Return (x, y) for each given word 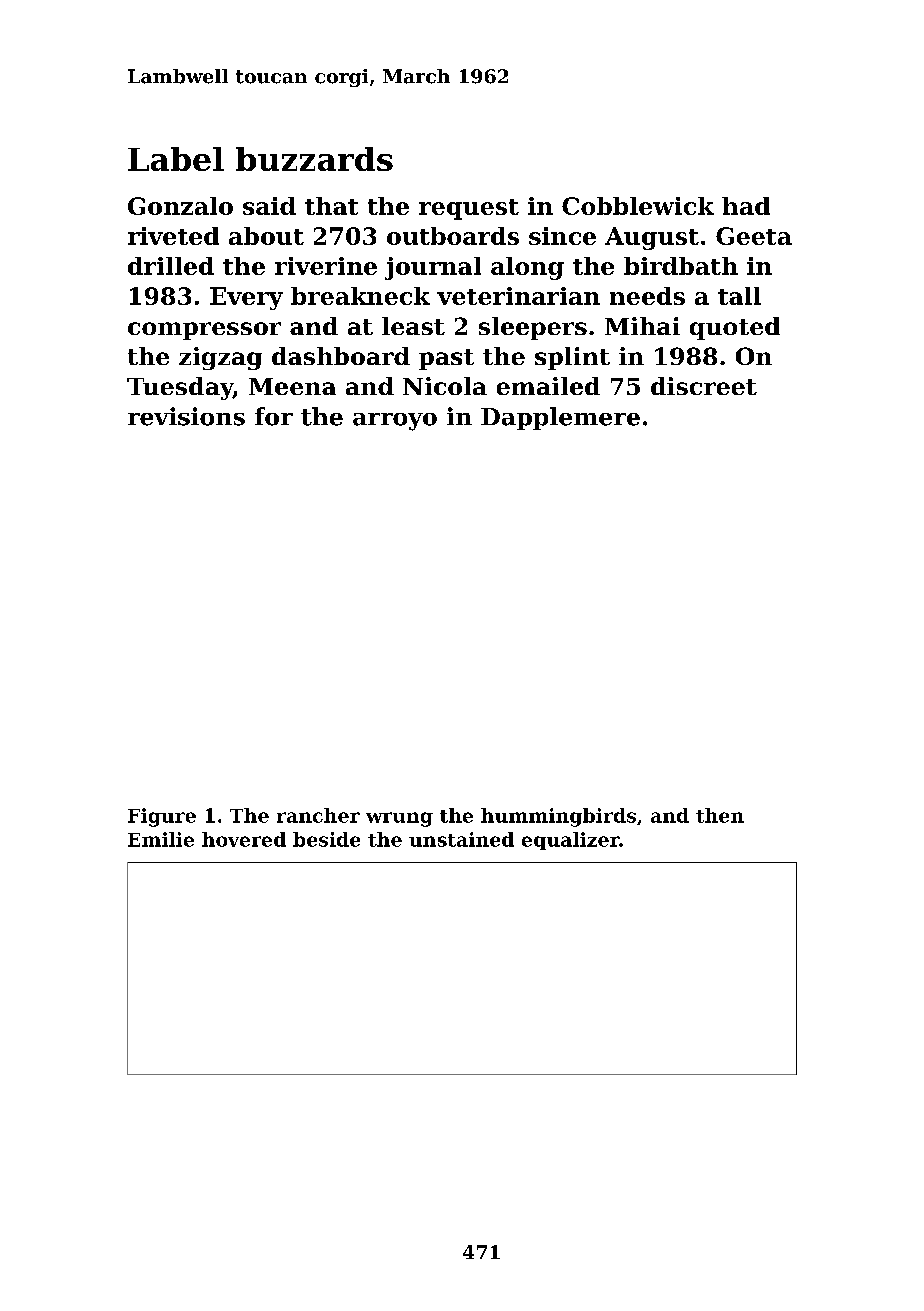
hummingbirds (558, 817)
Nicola (445, 386)
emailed (548, 386)
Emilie (161, 839)
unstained (461, 839)
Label (176, 159)
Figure (162, 817)
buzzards (314, 159)
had (746, 206)
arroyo (395, 422)
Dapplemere (560, 418)
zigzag (220, 358)
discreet (704, 386)
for (274, 416)
